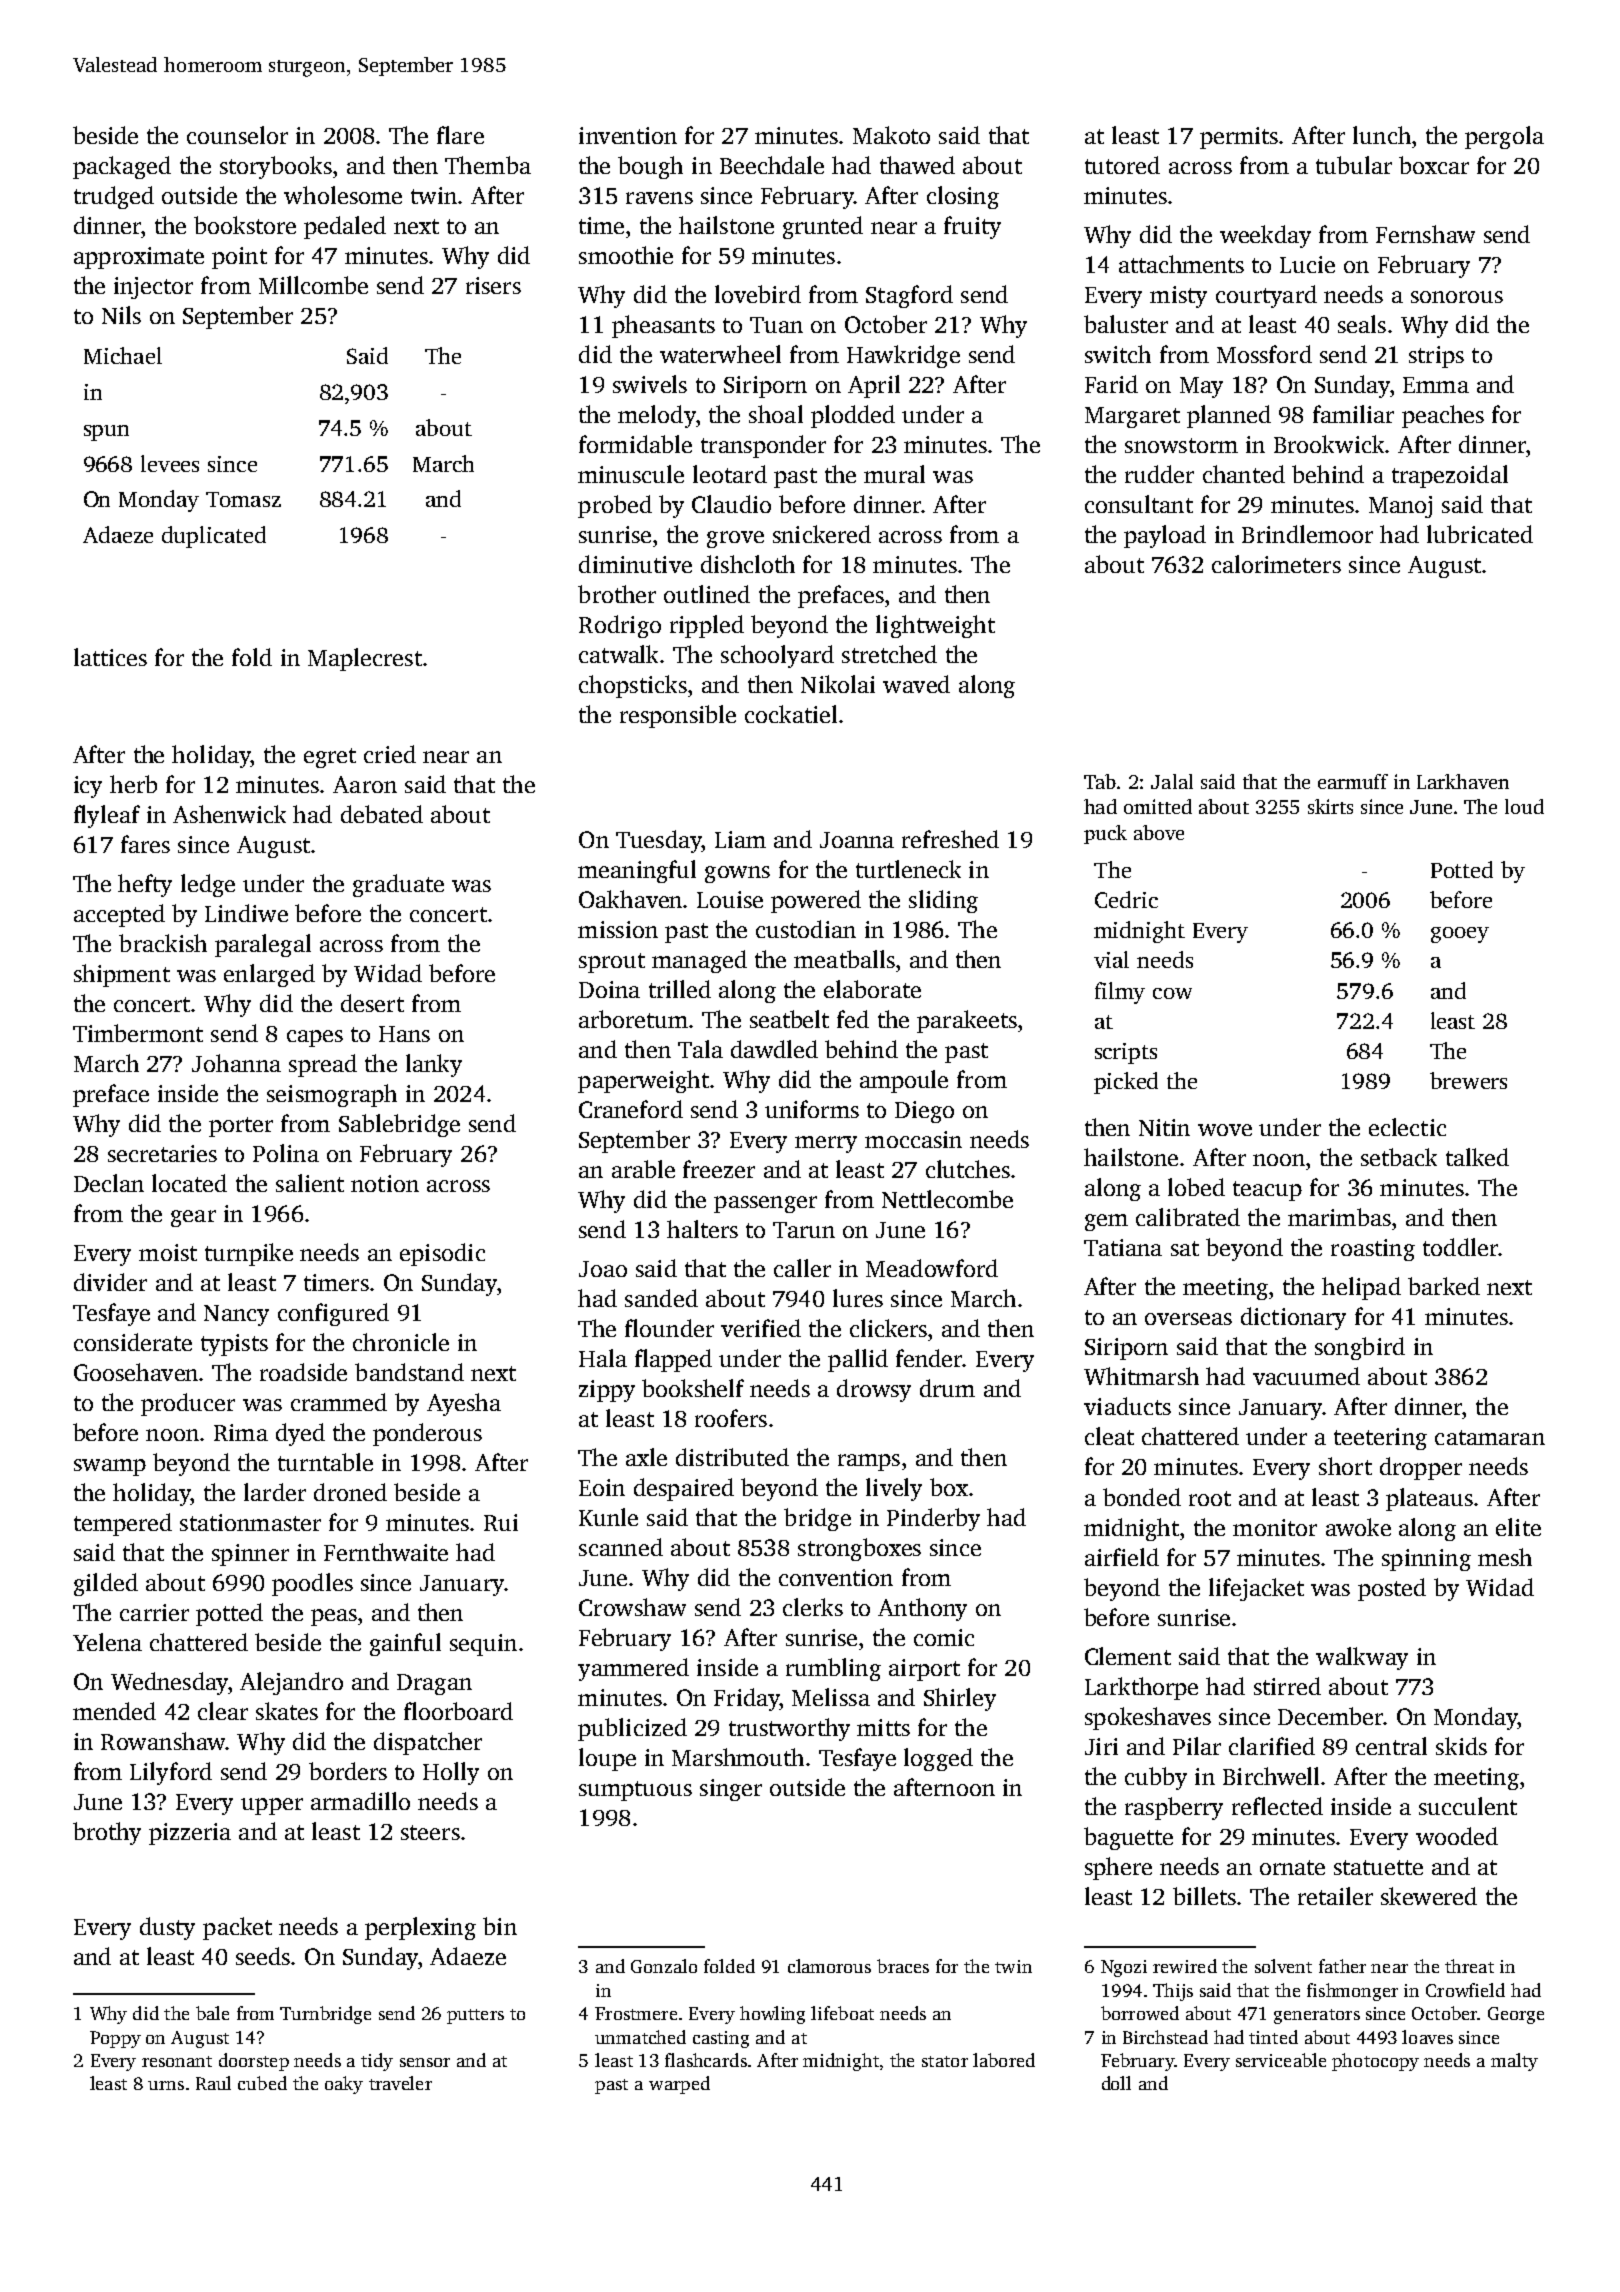 This screenshot has width=1620, height=2292. Describe the element at coordinates (88, 787) in the screenshot. I see `icy` at that location.
